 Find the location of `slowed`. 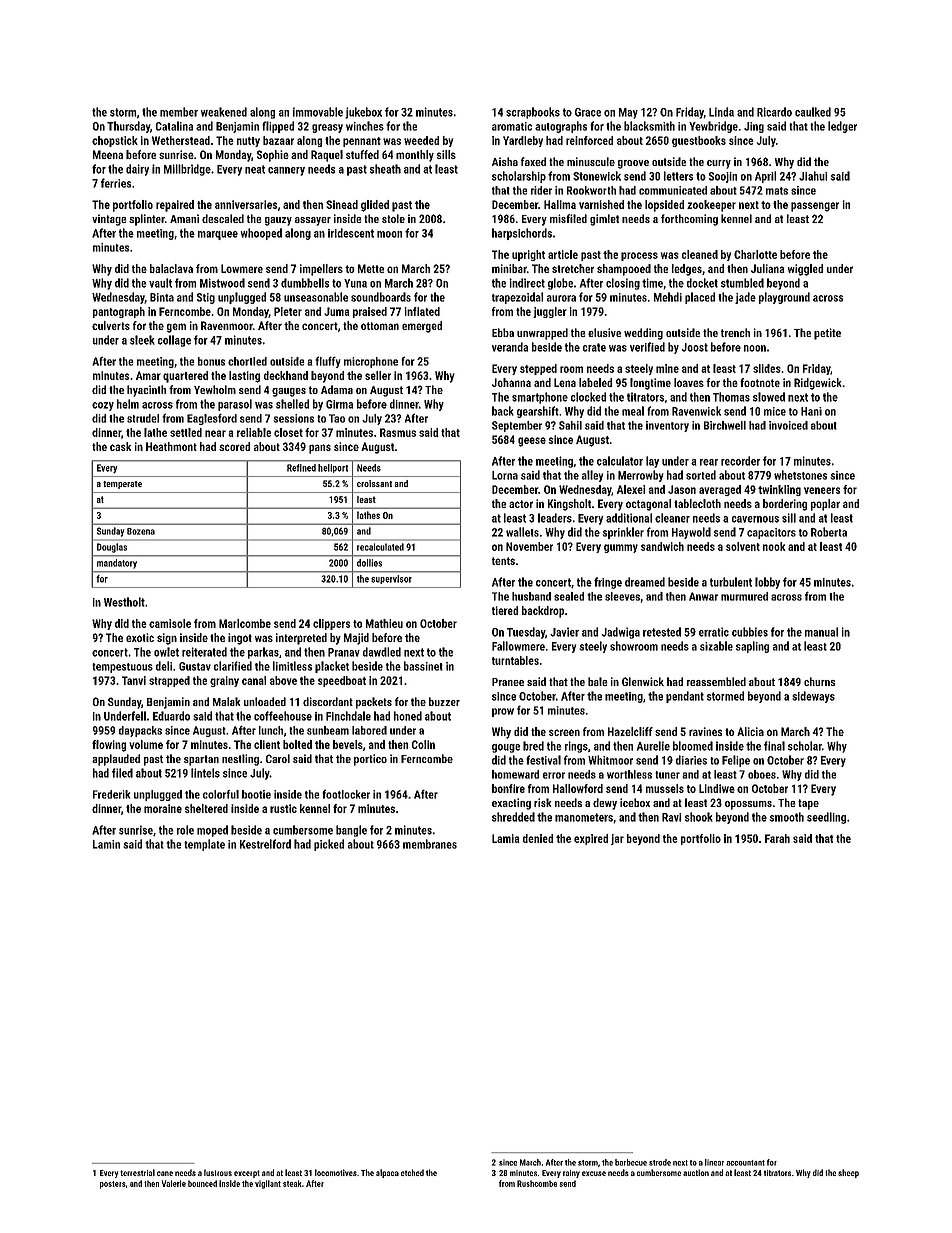

slowed is located at coordinates (769, 397).
